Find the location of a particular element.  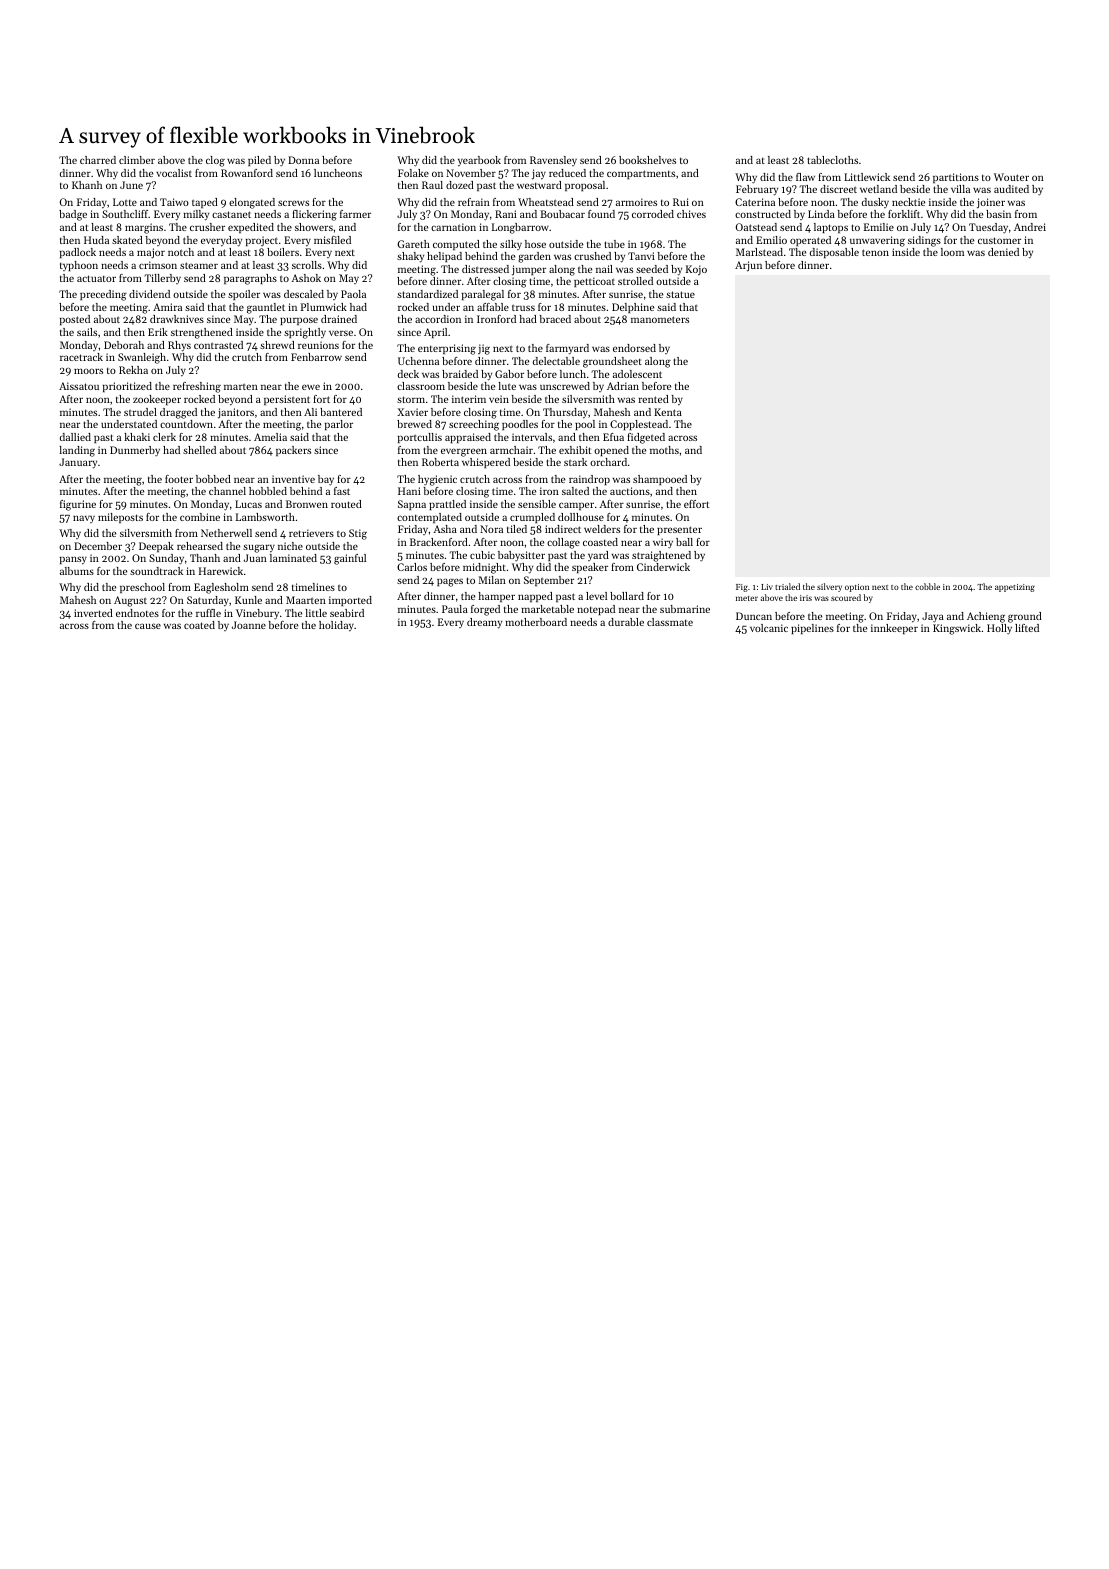

Vinebury is located at coordinates (257, 614).
